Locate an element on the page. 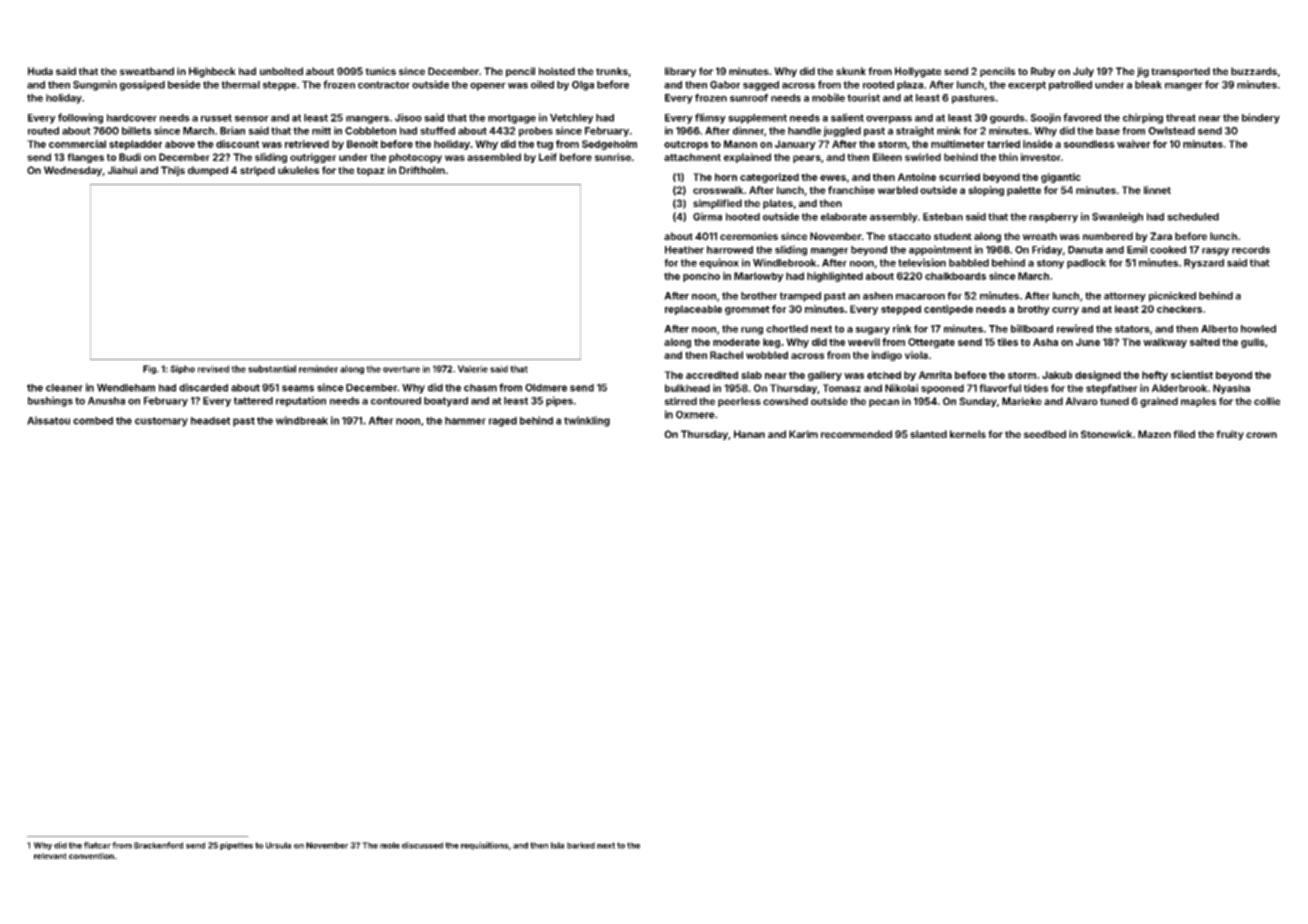 The width and height of the page is (1308, 924). Fig is located at coordinates (149, 369).
